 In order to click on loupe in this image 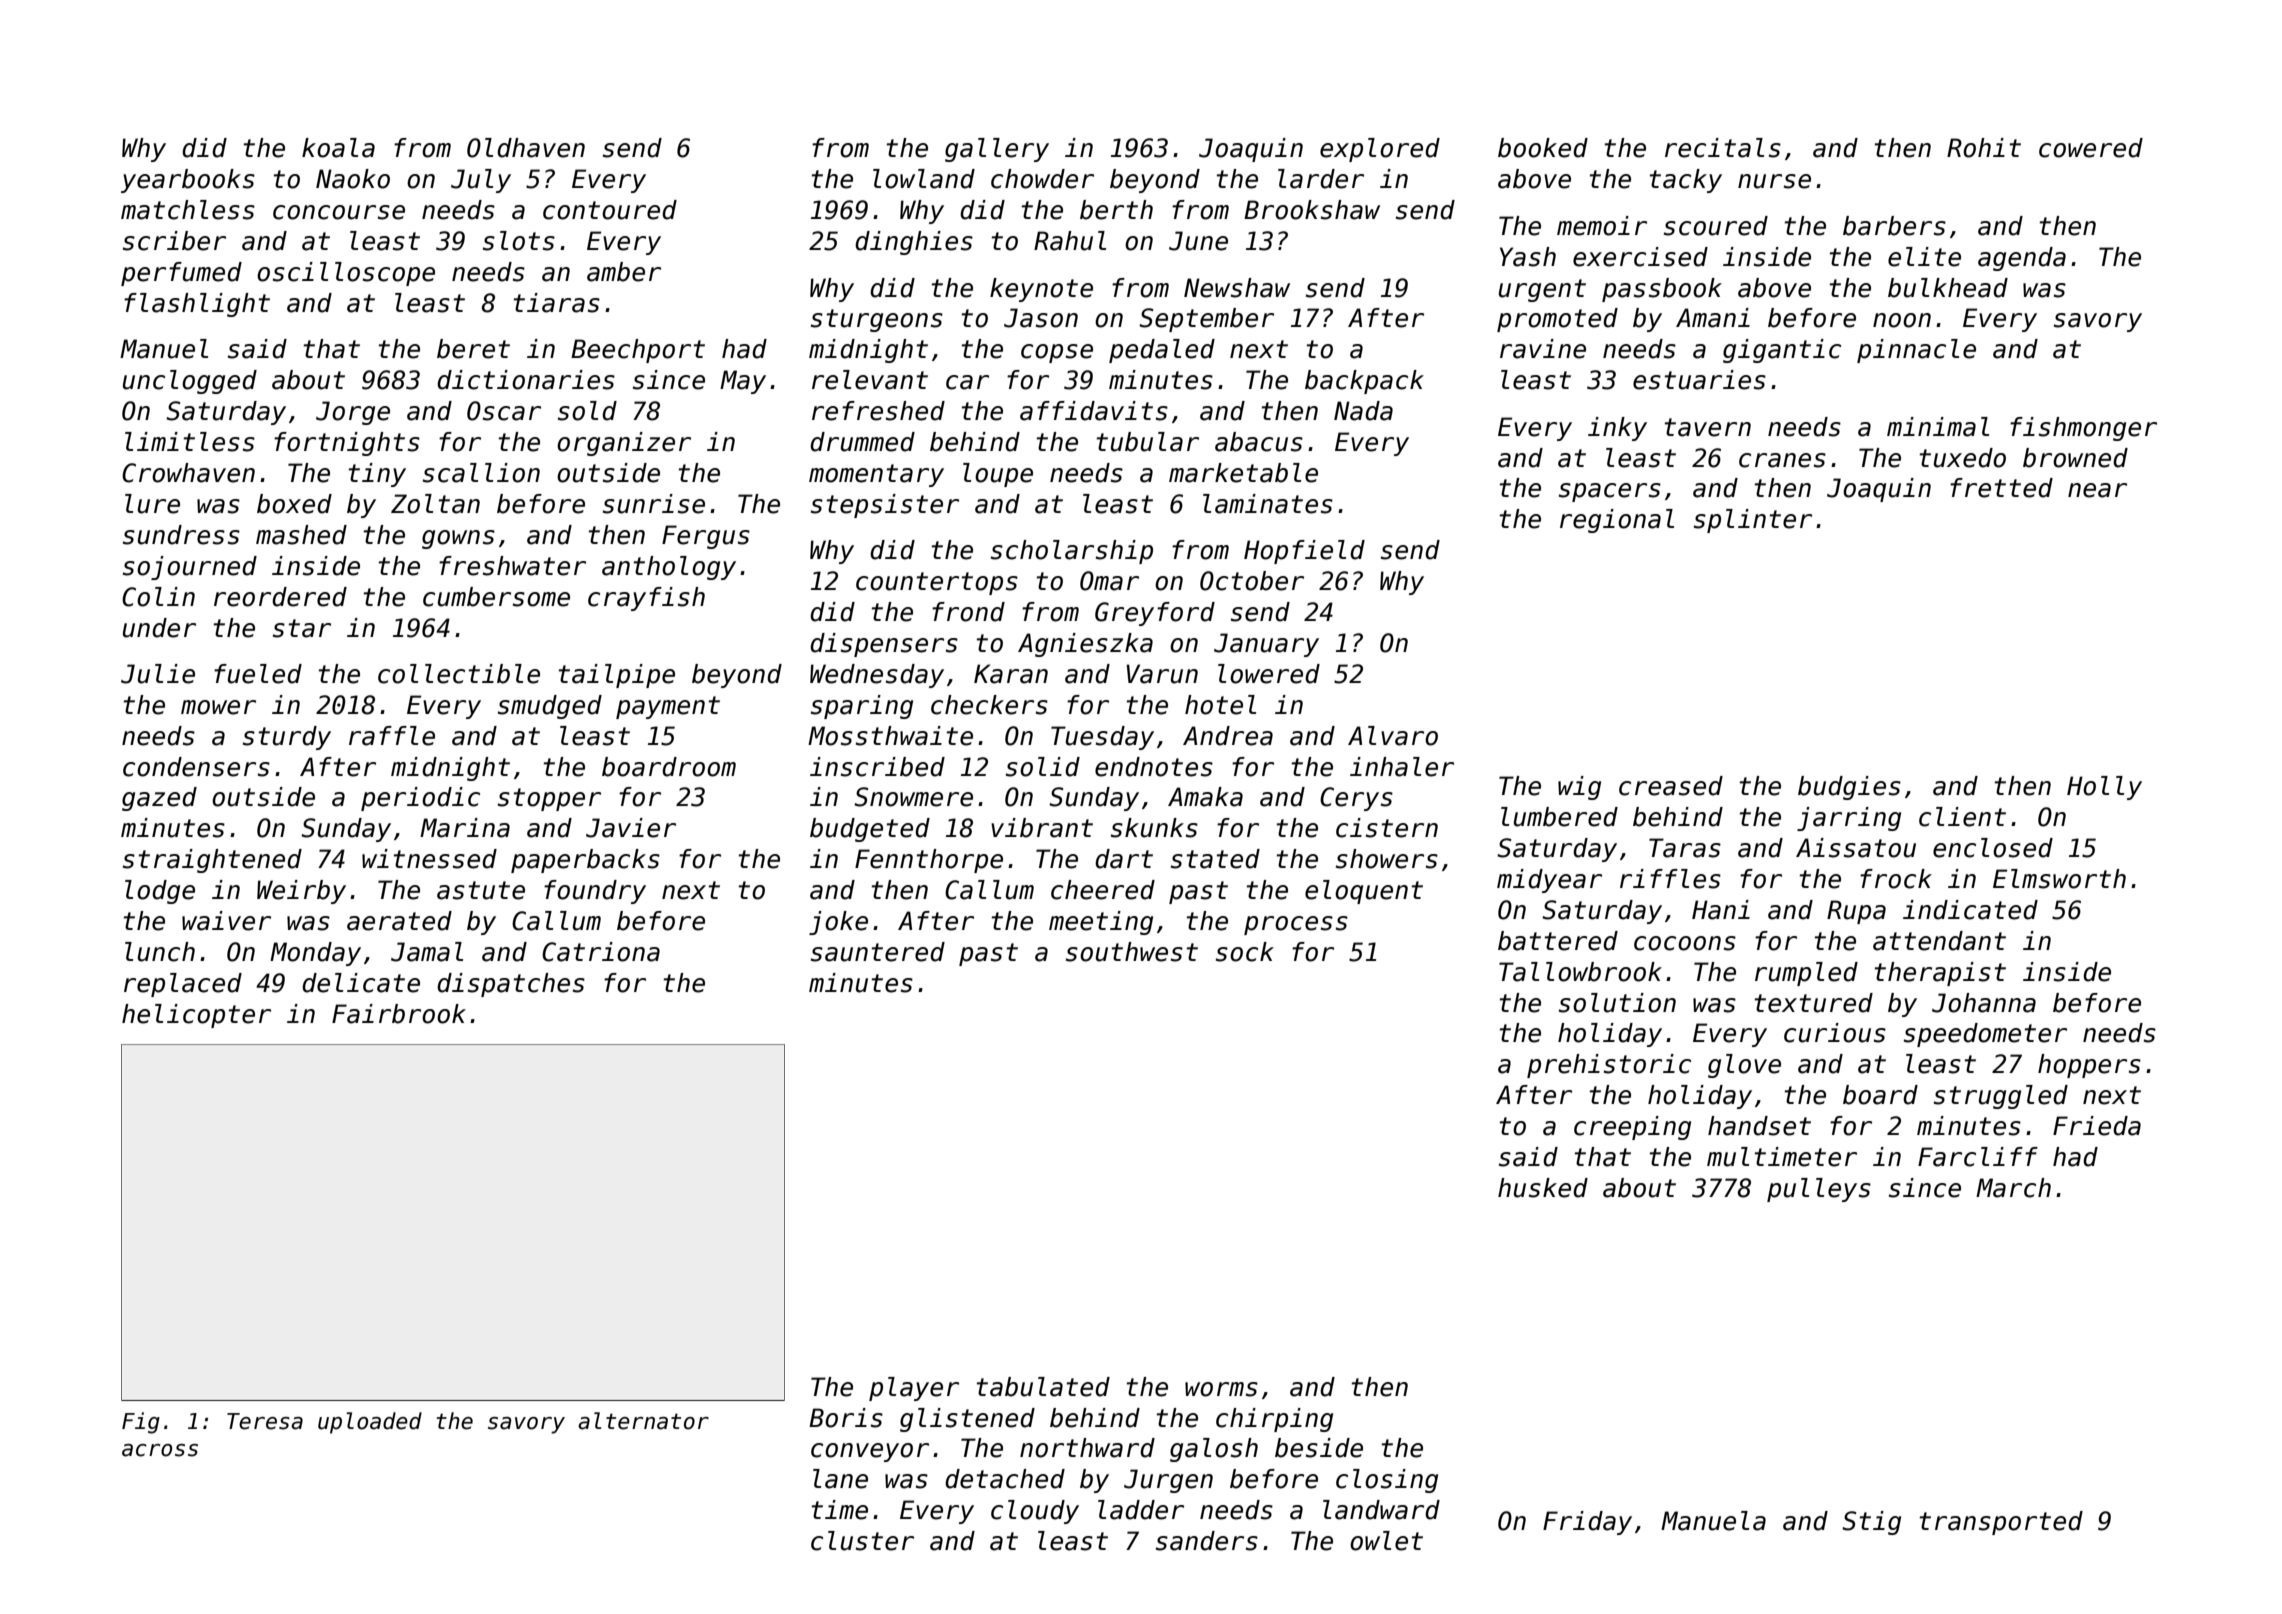, I will do `click(998, 475)`.
